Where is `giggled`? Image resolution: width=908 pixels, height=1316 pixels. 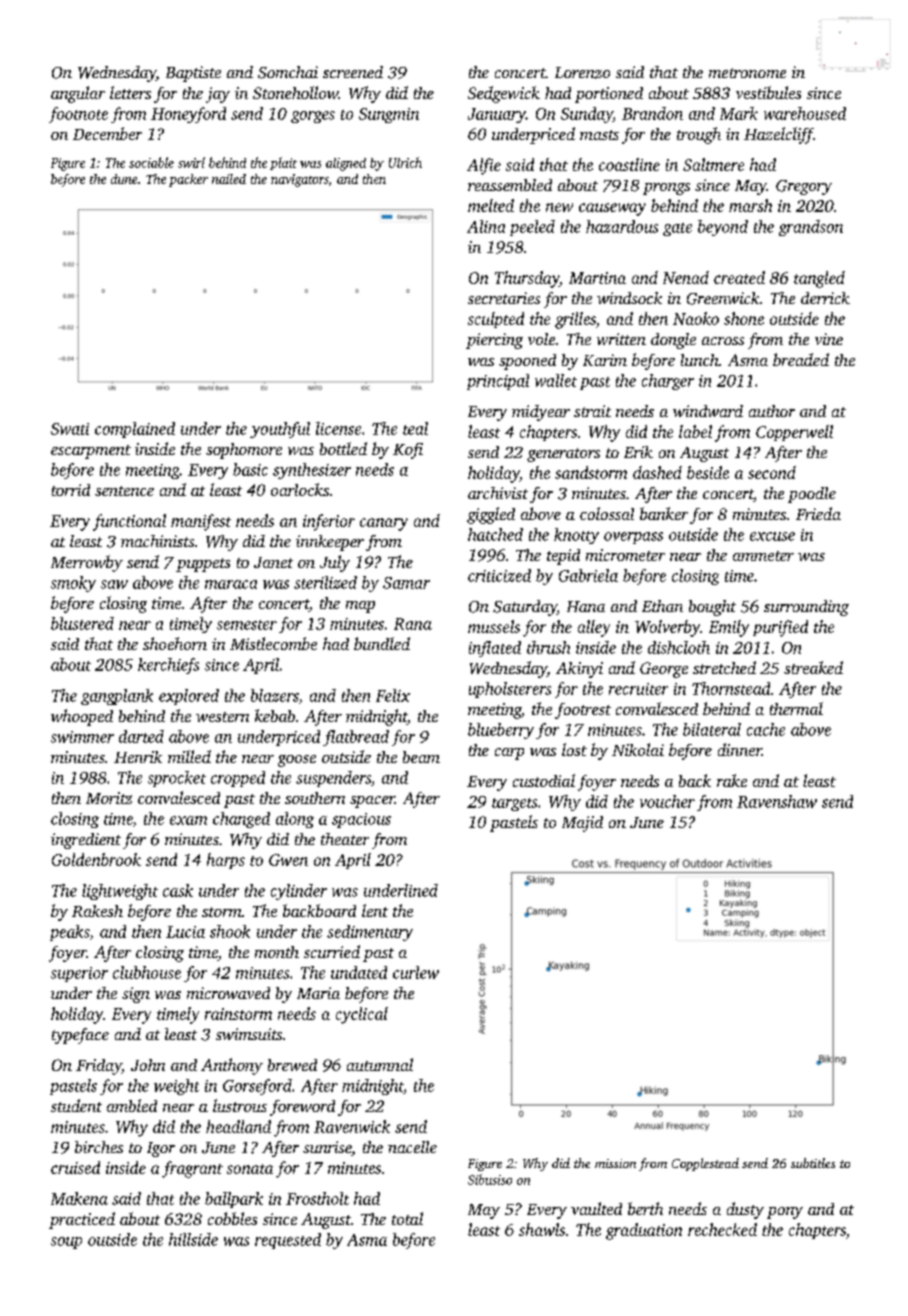 giggled is located at coordinates (491, 515).
